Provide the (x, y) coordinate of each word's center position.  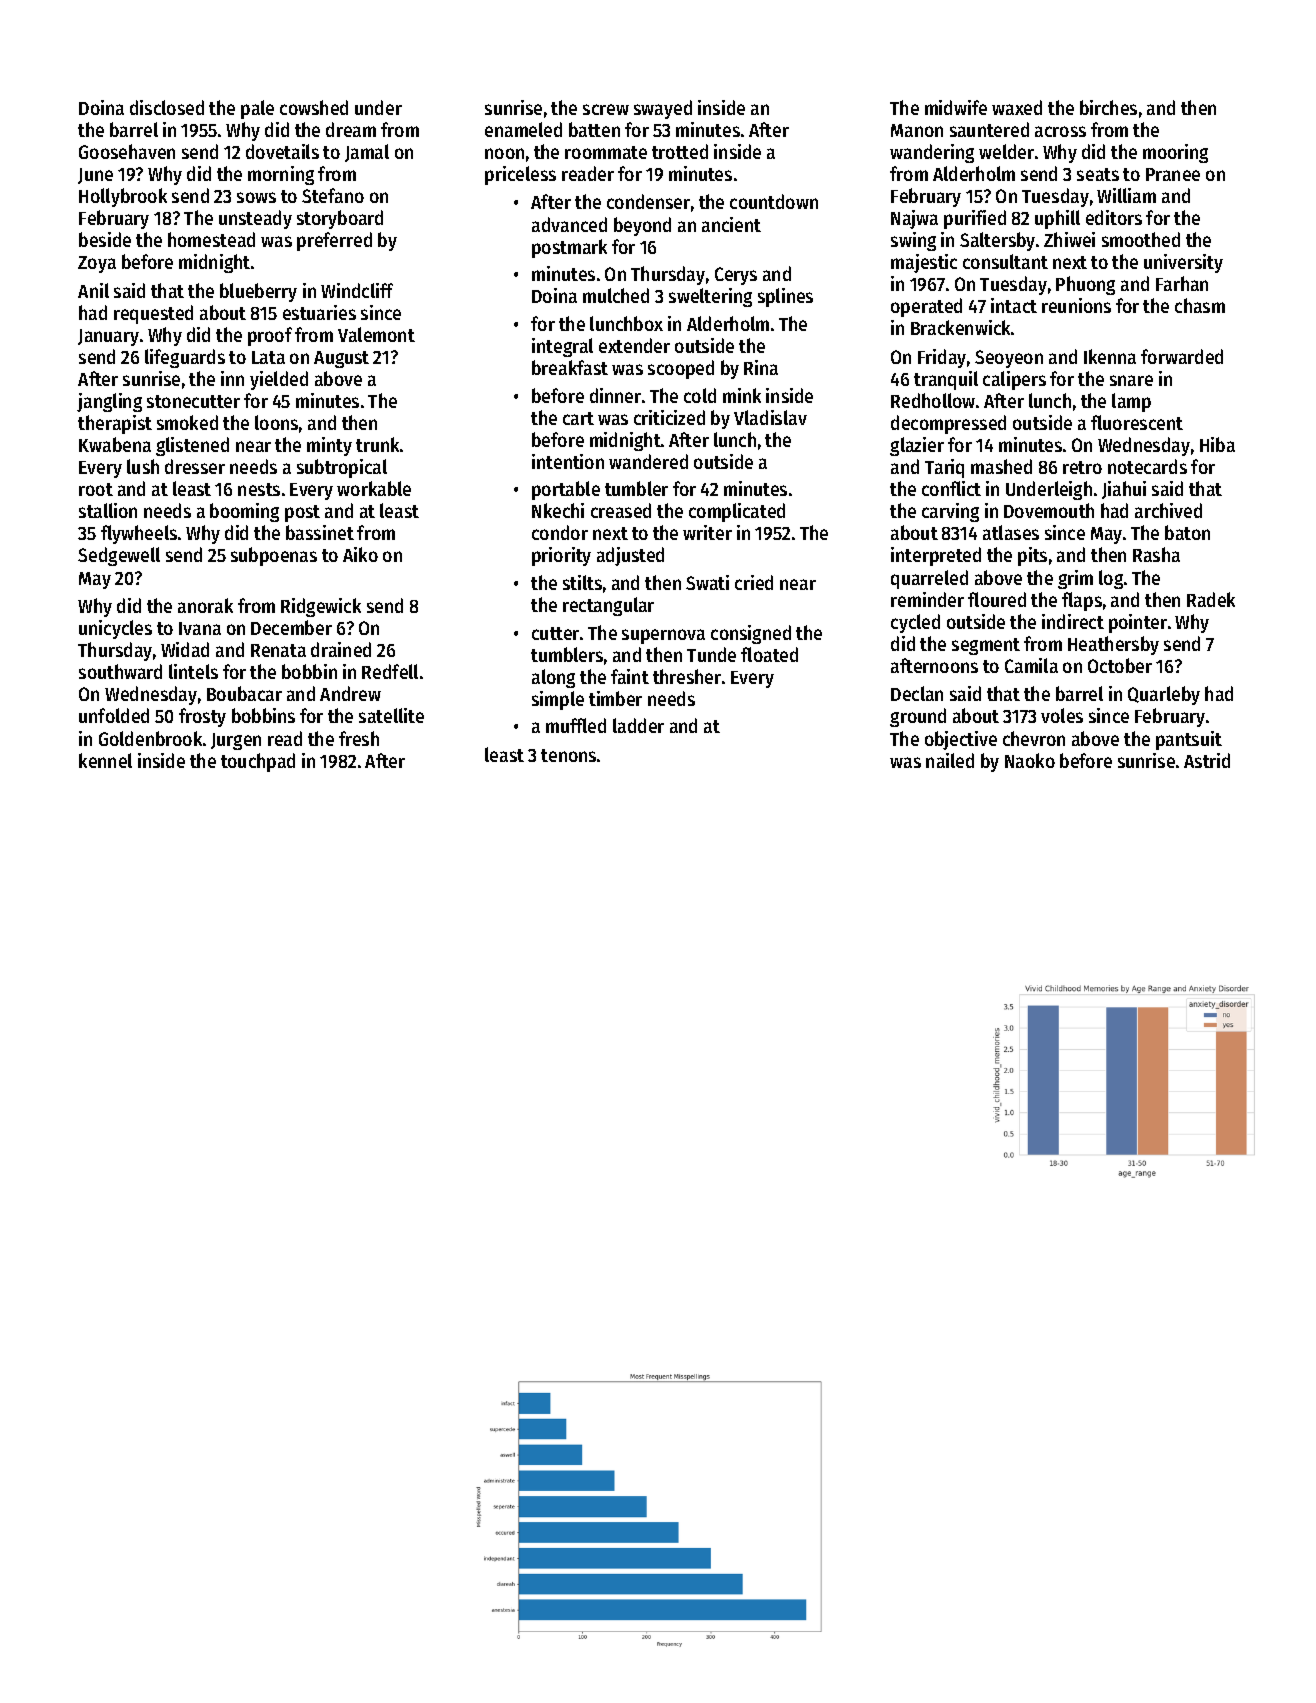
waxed (1017, 107)
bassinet (320, 532)
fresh (359, 738)
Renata (278, 650)
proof (270, 336)
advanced (569, 224)
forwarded (1182, 356)
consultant (1005, 261)
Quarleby (1164, 695)
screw (606, 109)
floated (769, 654)
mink (742, 395)
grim (1075, 579)
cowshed (314, 107)
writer (707, 532)
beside (105, 239)
